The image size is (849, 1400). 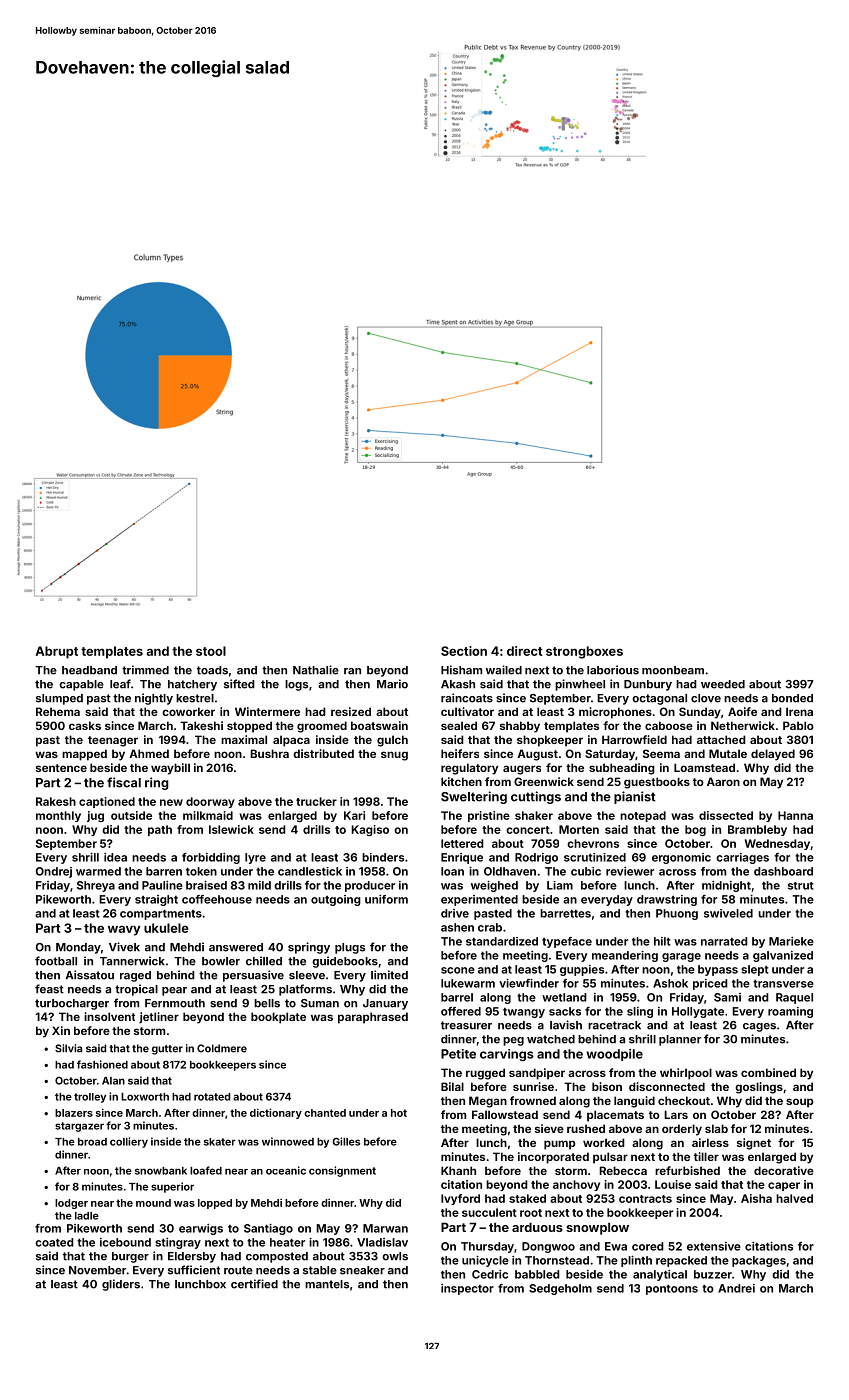 I want to click on Kari, so click(x=354, y=815).
